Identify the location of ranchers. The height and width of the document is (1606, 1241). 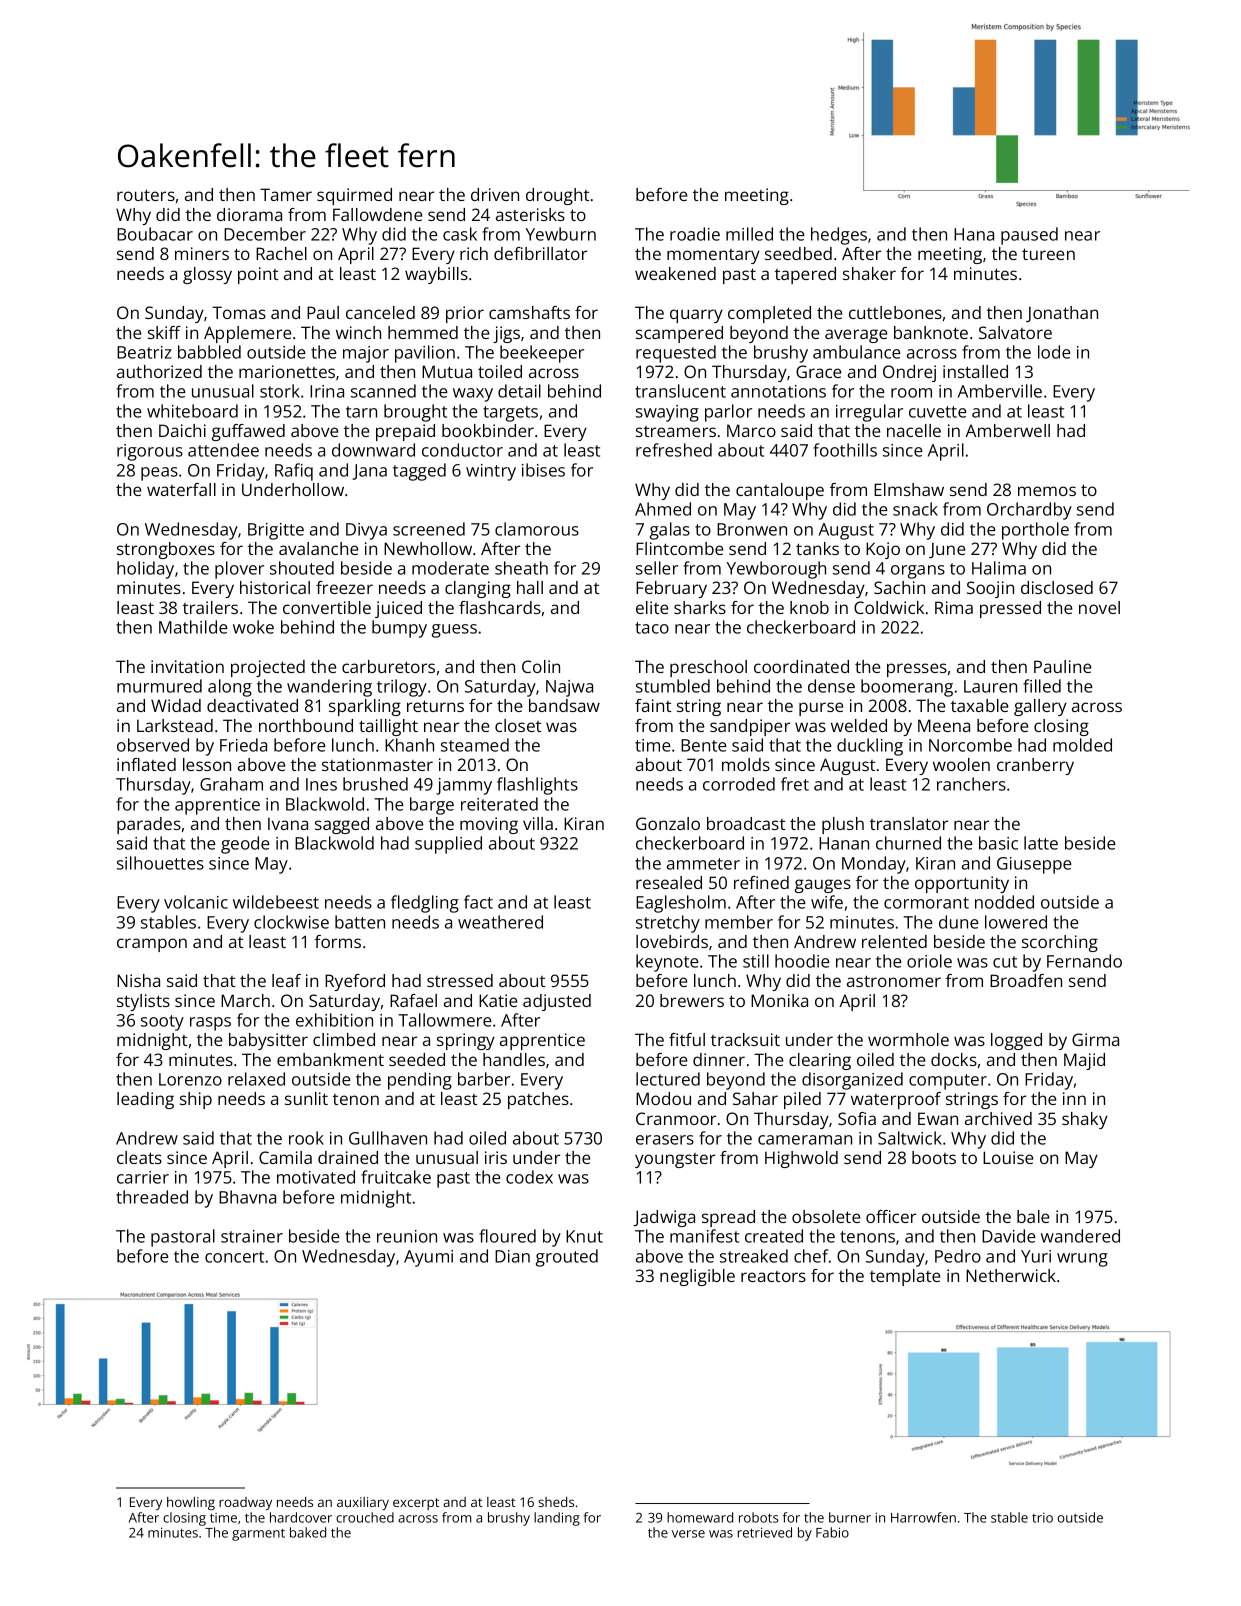
(971, 784).
